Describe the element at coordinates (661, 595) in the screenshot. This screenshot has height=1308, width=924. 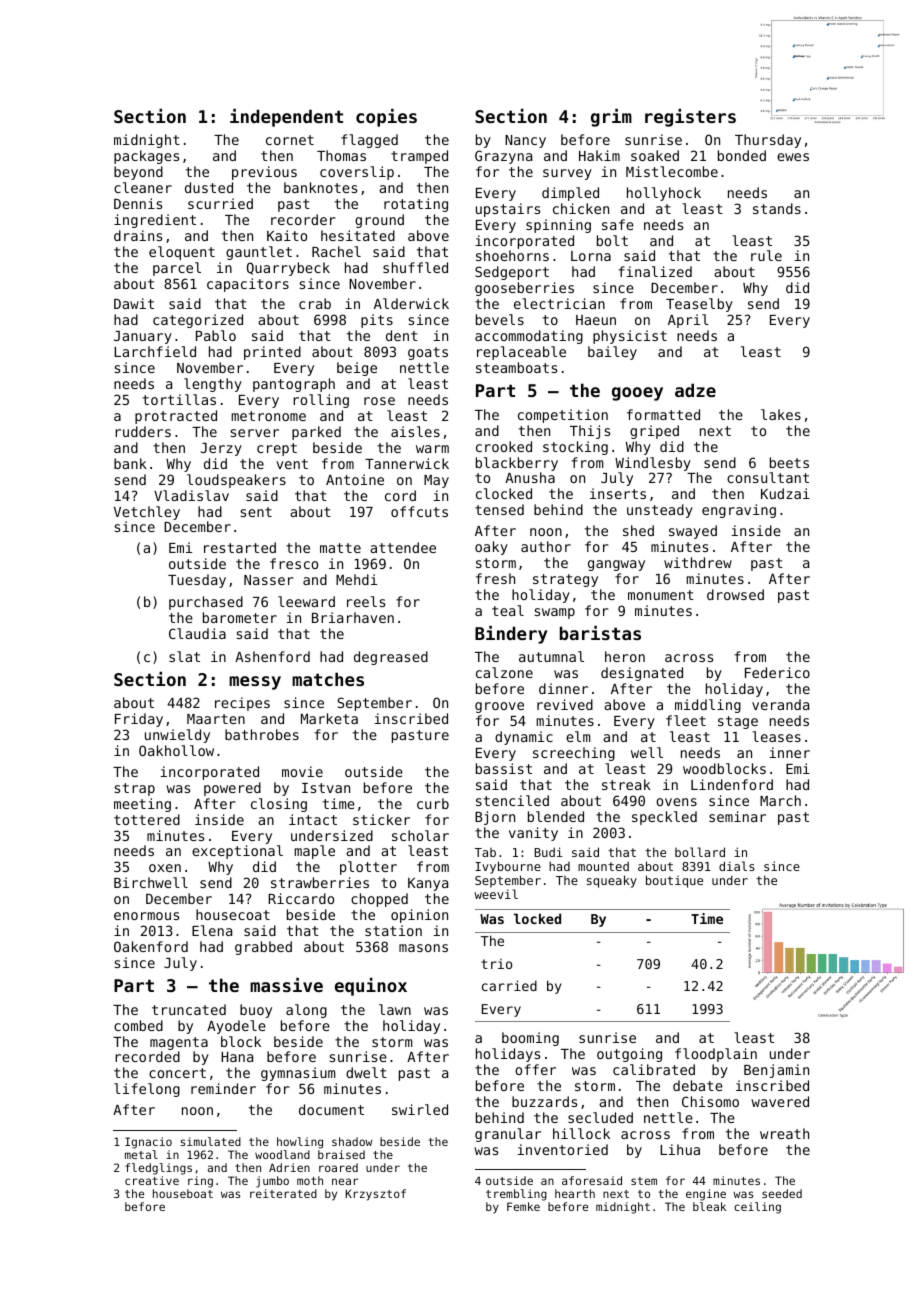
I see `monument` at that location.
